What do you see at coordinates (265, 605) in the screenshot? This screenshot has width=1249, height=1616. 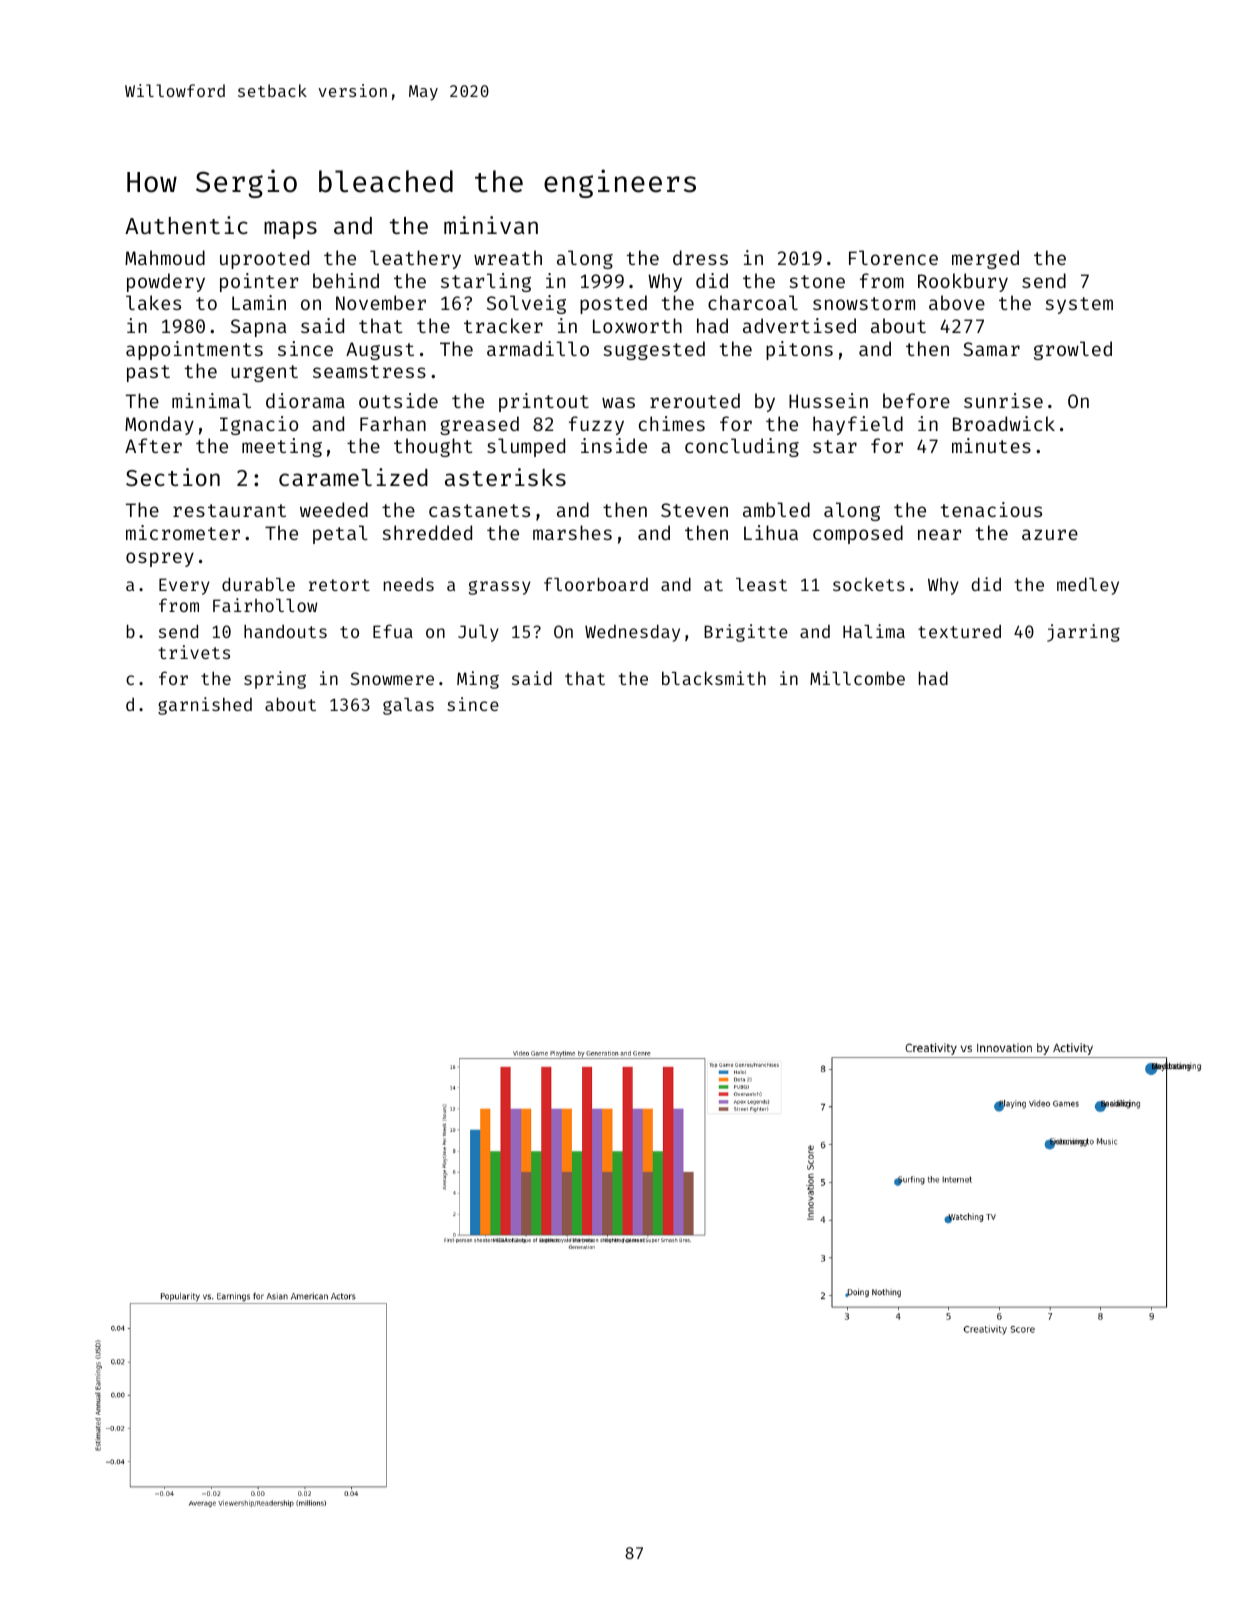 I see `Fairhollow` at bounding box center [265, 605].
